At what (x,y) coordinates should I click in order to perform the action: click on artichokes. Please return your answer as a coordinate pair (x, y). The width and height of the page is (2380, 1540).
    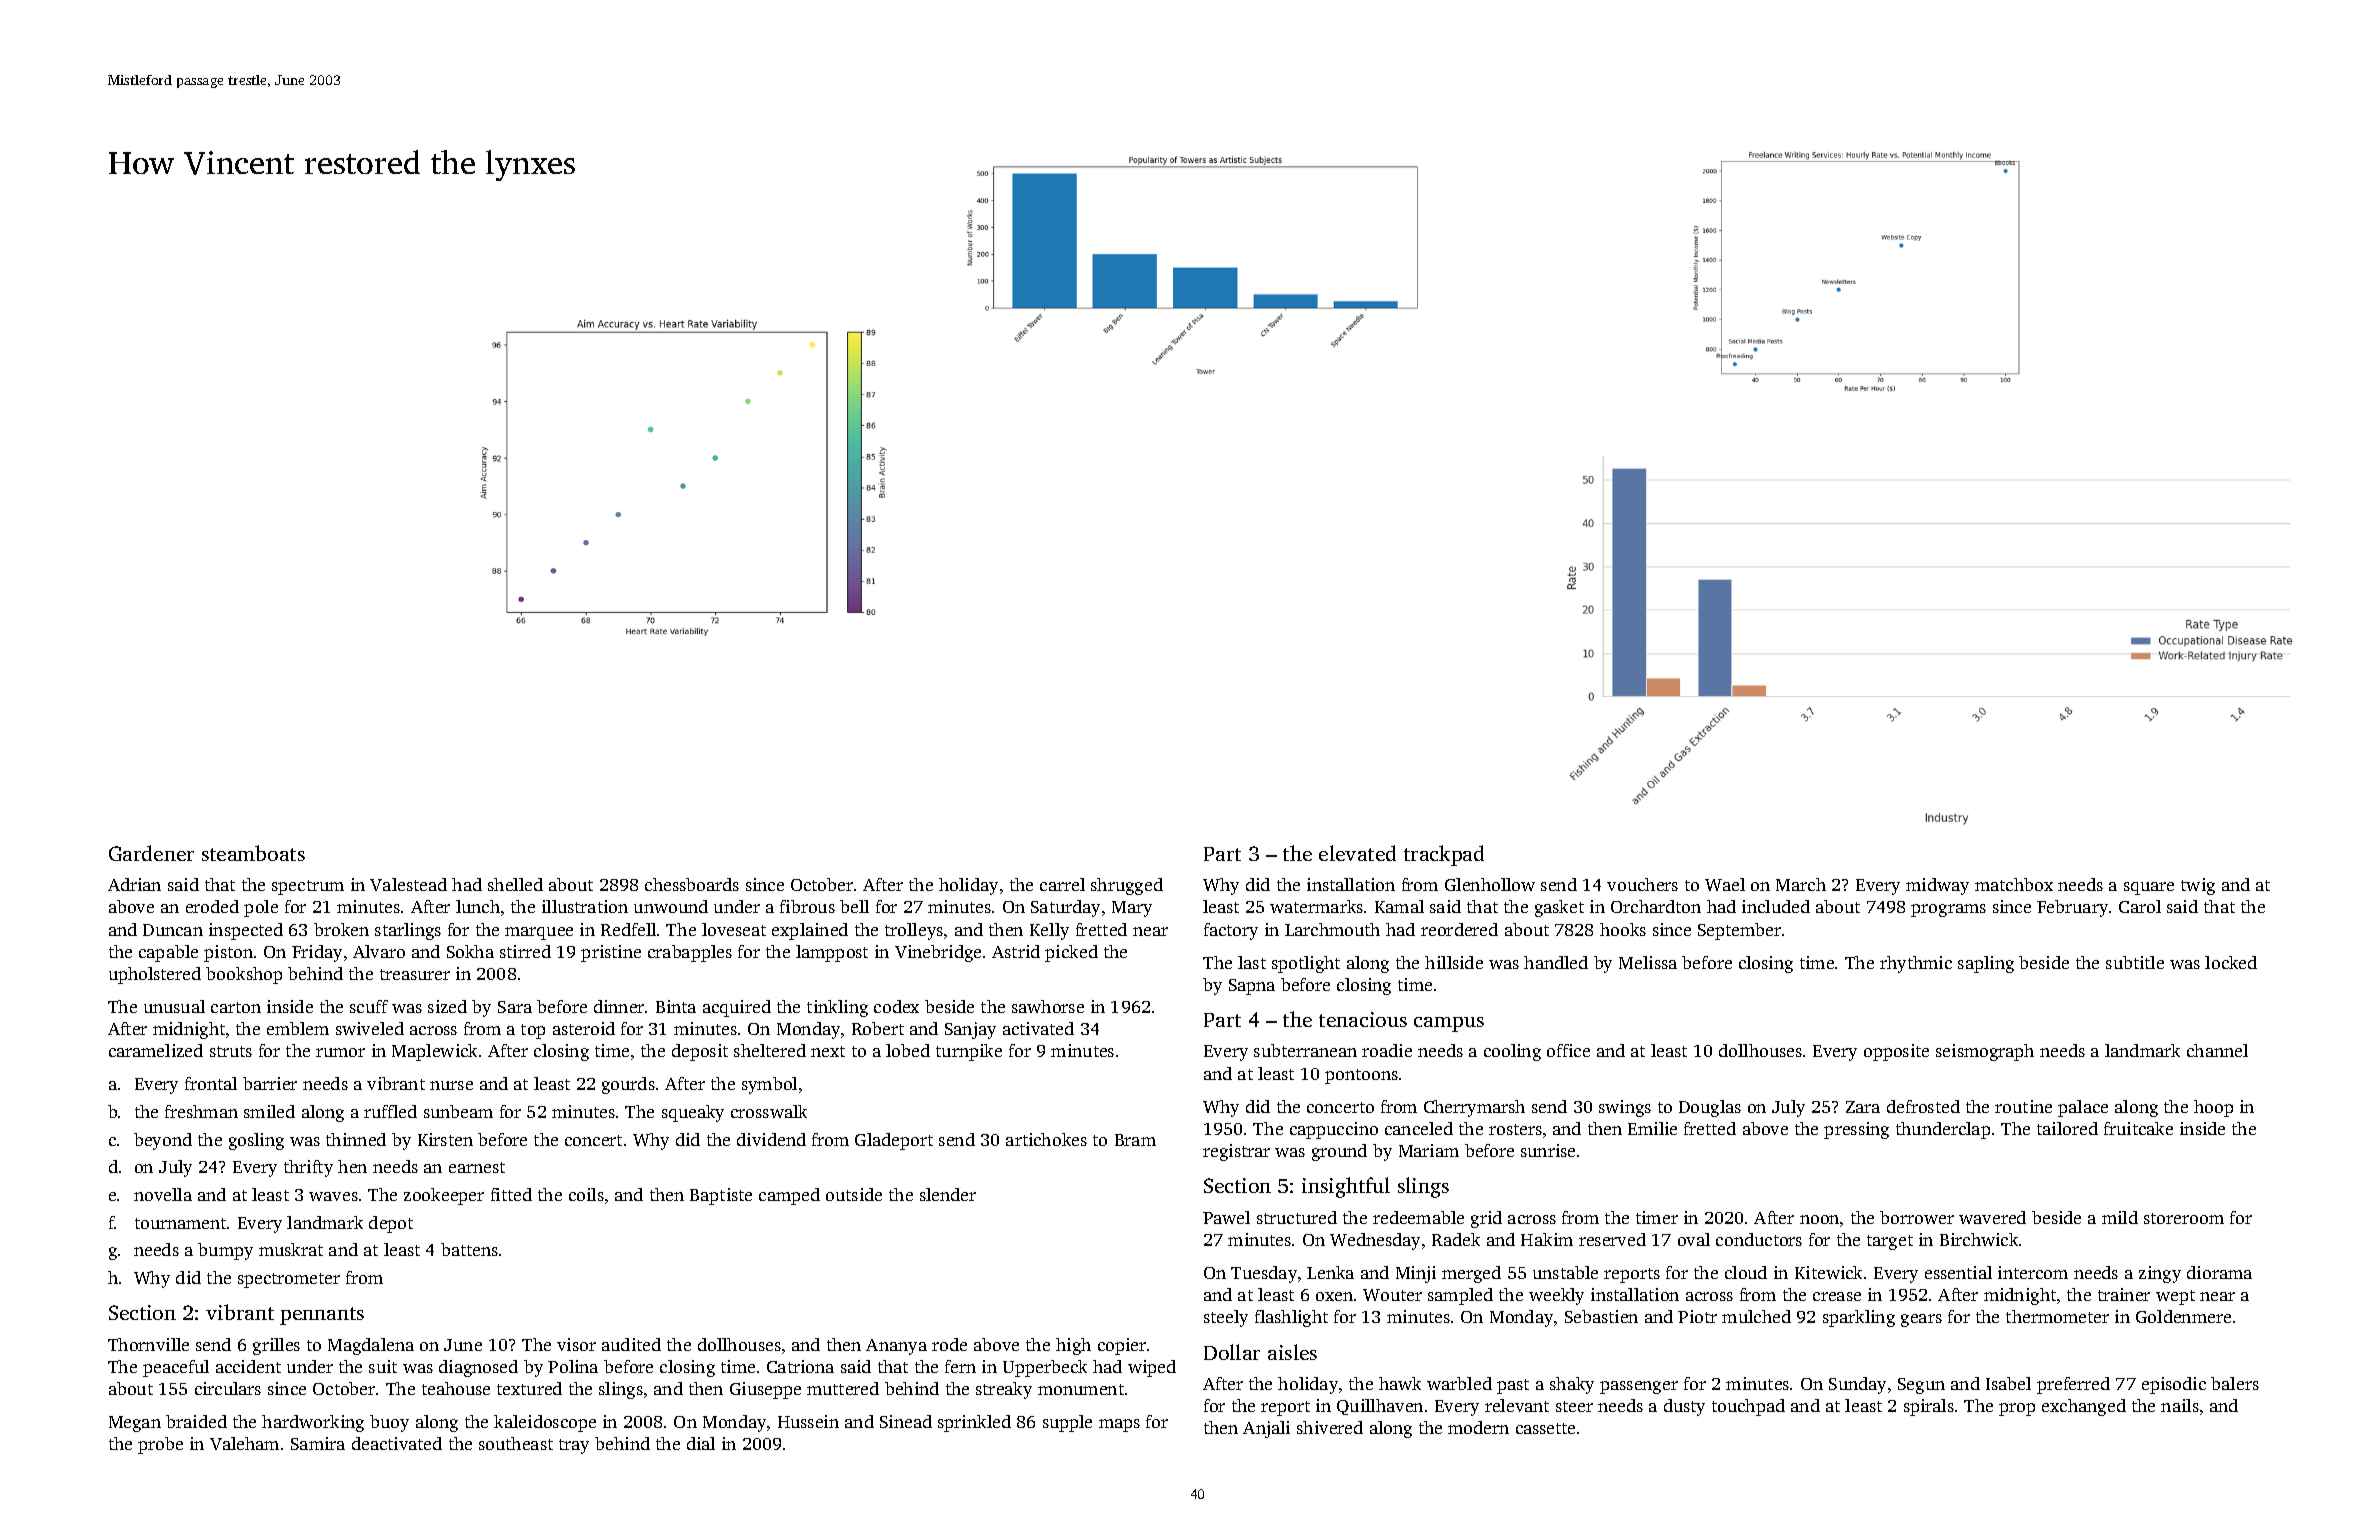
    Looking at the image, I should click on (1046, 1139).
